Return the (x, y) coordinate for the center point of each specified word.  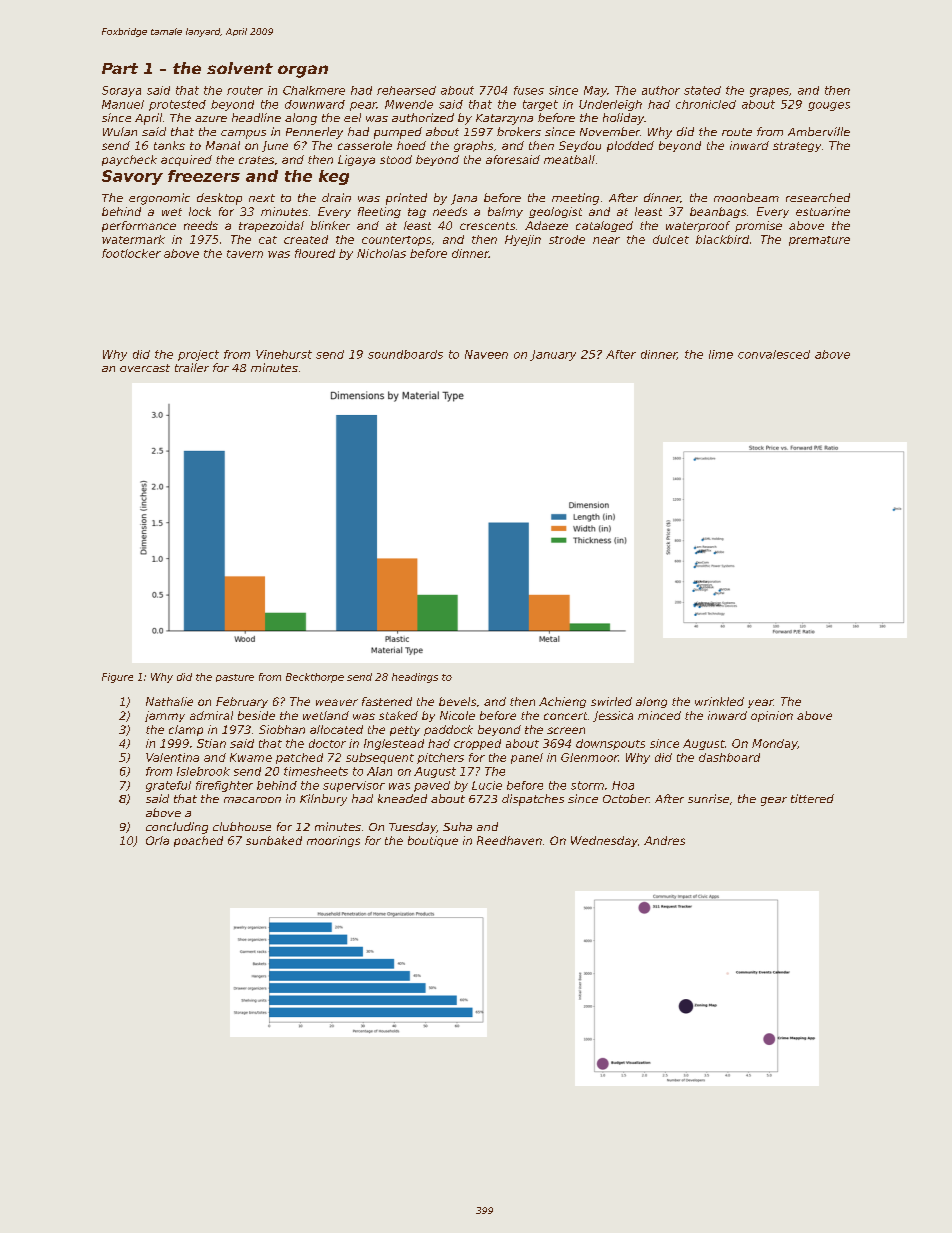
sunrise (708, 798)
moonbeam (746, 197)
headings (415, 678)
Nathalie (169, 701)
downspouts (610, 744)
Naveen (486, 354)
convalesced (774, 354)
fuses (529, 90)
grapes (769, 92)
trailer (192, 367)
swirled (611, 701)
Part (120, 68)
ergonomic (159, 199)
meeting (575, 199)
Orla (157, 840)
